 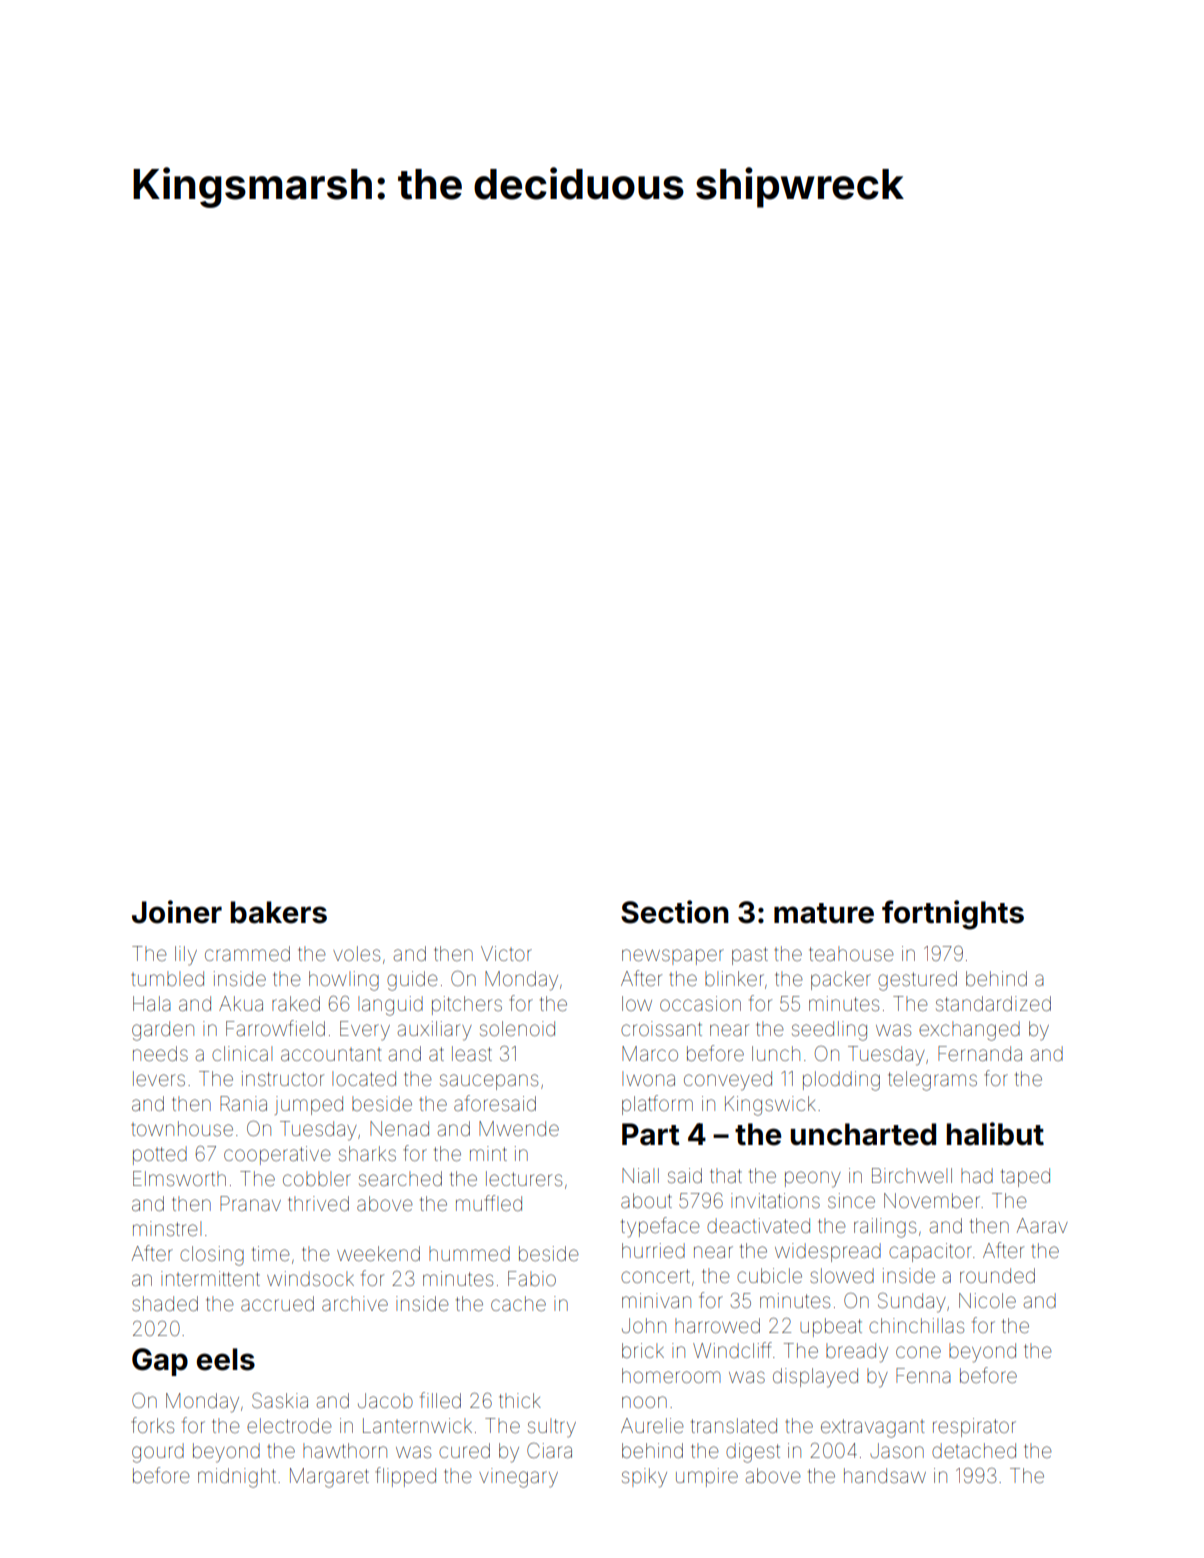 I want to click on fortnights, so click(x=953, y=915).
